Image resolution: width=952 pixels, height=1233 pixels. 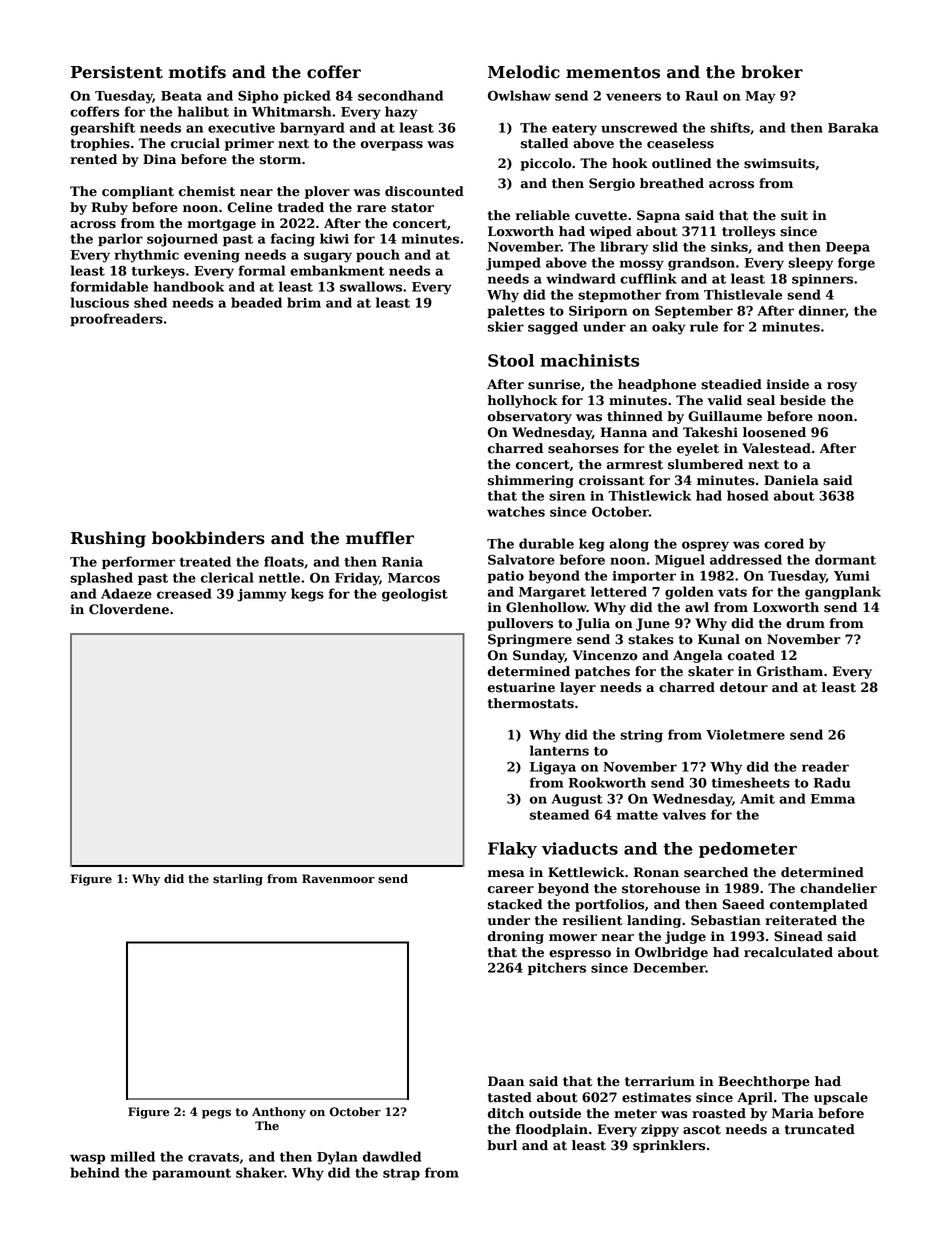 What do you see at coordinates (520, 624) in the image?
I see `pullovers` at bounding box center [520, 624].
